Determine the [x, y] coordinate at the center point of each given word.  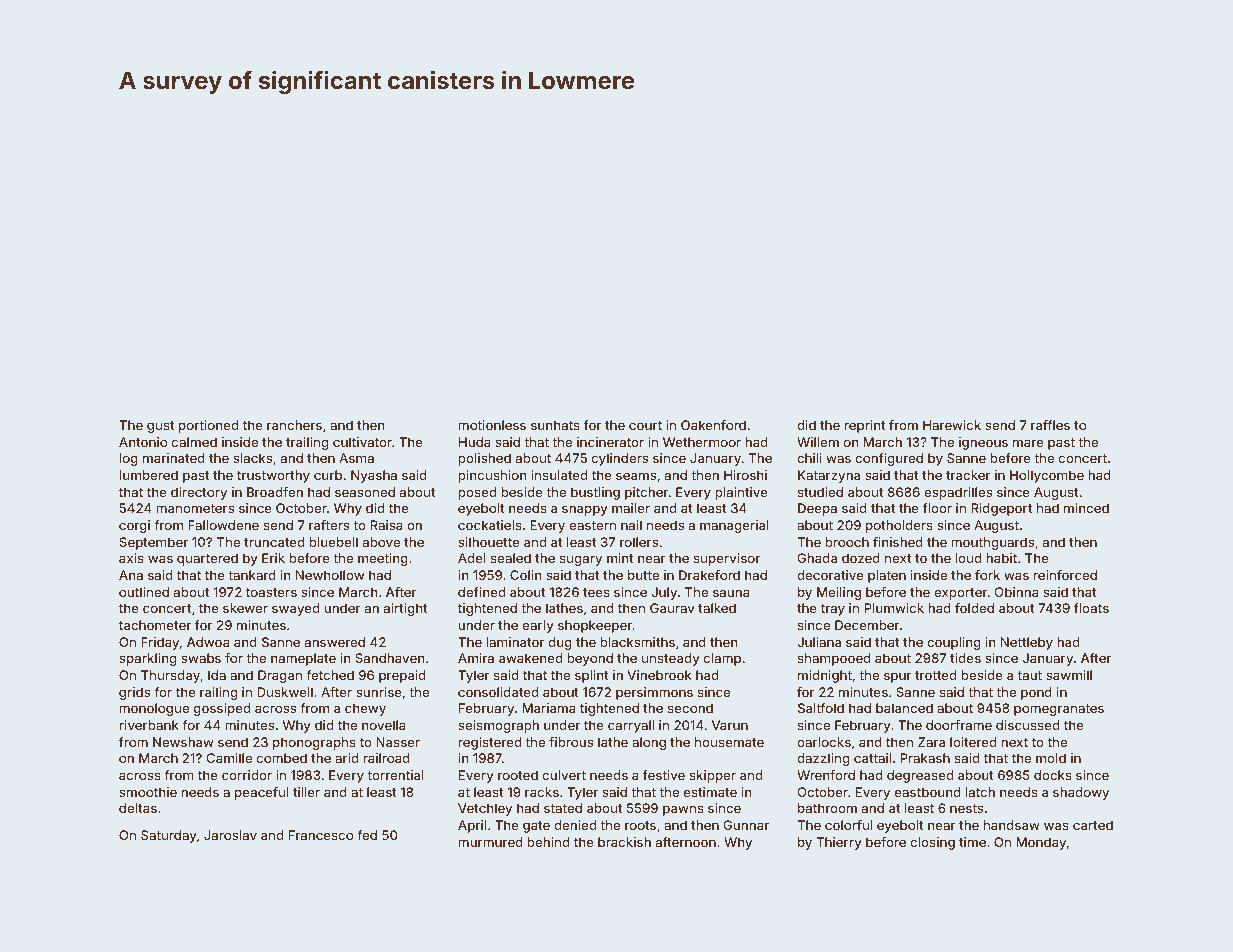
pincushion [492, 476]
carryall [631, 726]
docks [1053, 775]
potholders [899, 526]
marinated [174, 458]
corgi [134, 526]
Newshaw [183, 742]
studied [820, 492]
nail [631, 525]
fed [367, 835]
